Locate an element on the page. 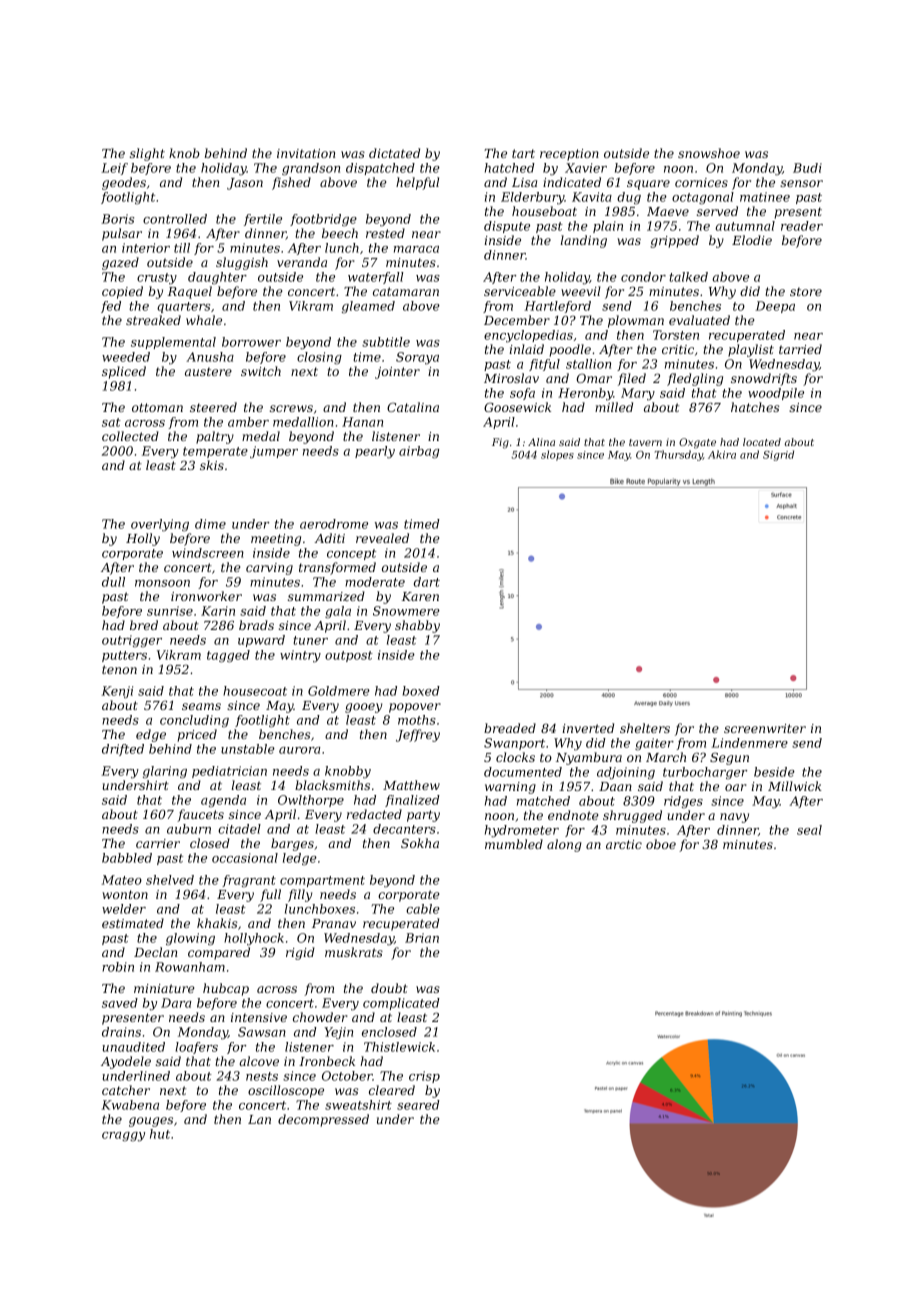 The width and height of the document is (924, 1314). drifted is located at coordinates (123, 750).
